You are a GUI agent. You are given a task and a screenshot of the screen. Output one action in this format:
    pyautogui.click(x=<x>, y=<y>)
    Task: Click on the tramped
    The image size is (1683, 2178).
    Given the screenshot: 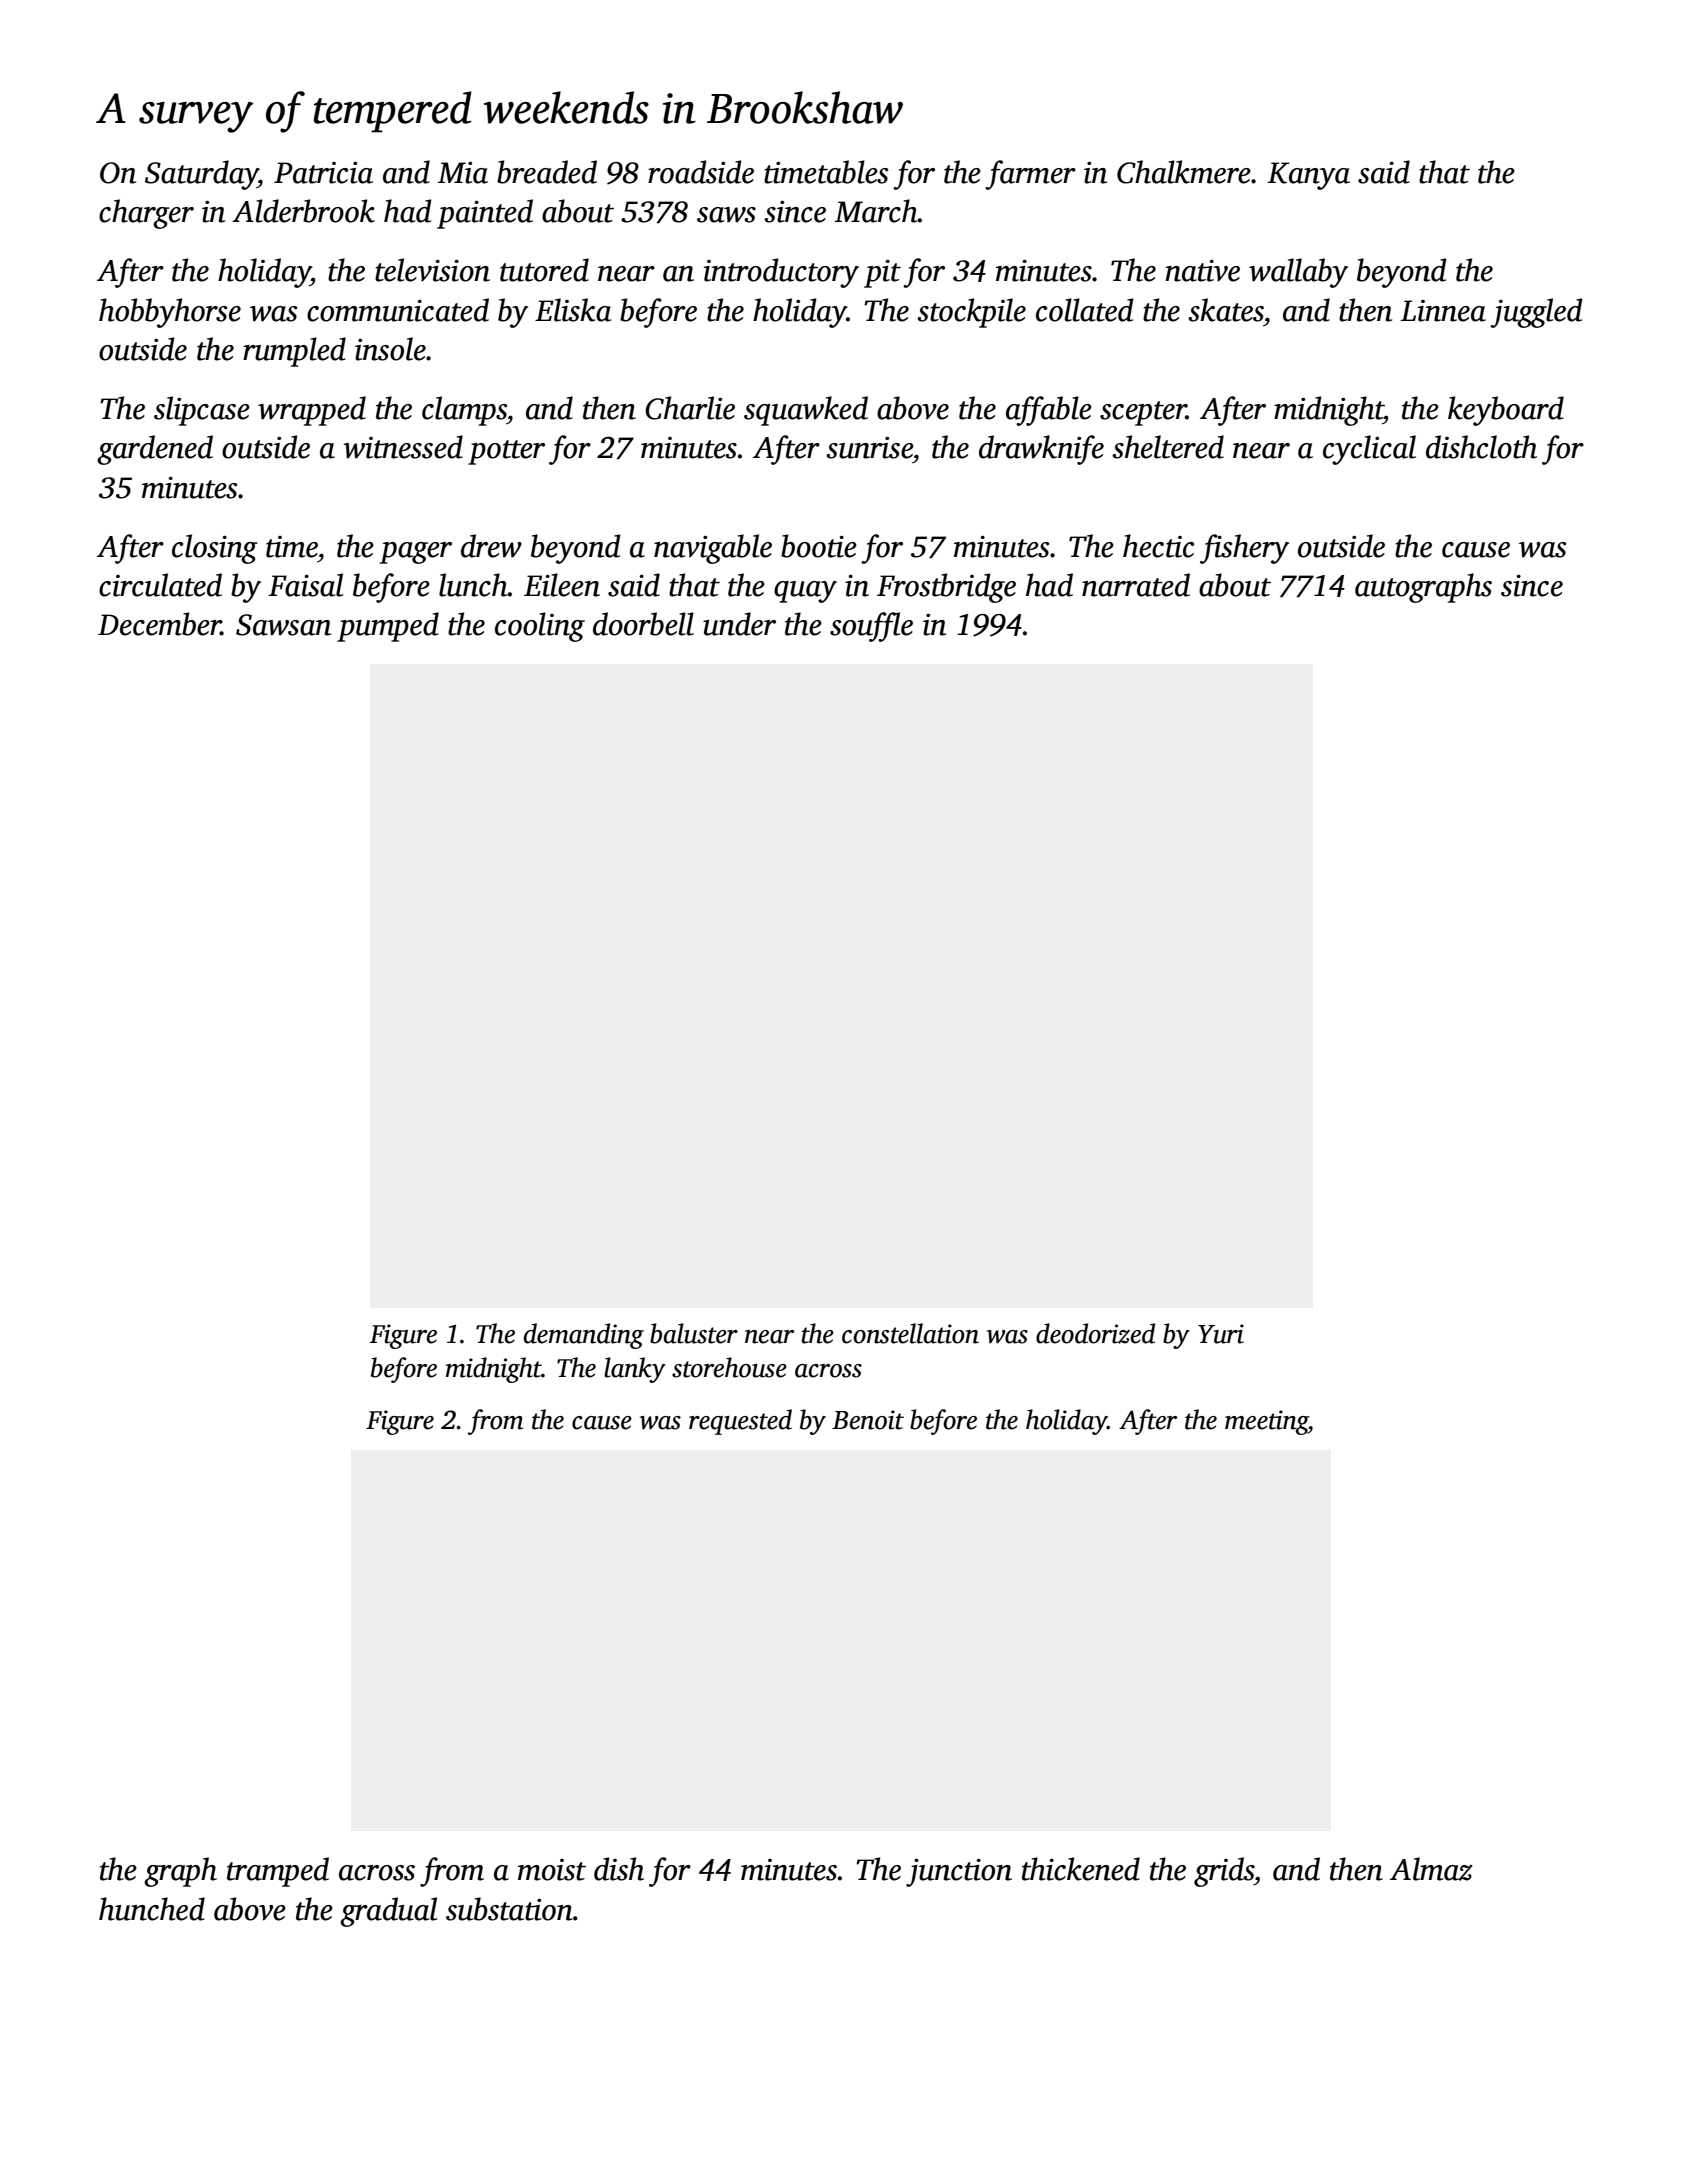 What is the action you would take?
    pyautogui.click(x=278, y=1872)
